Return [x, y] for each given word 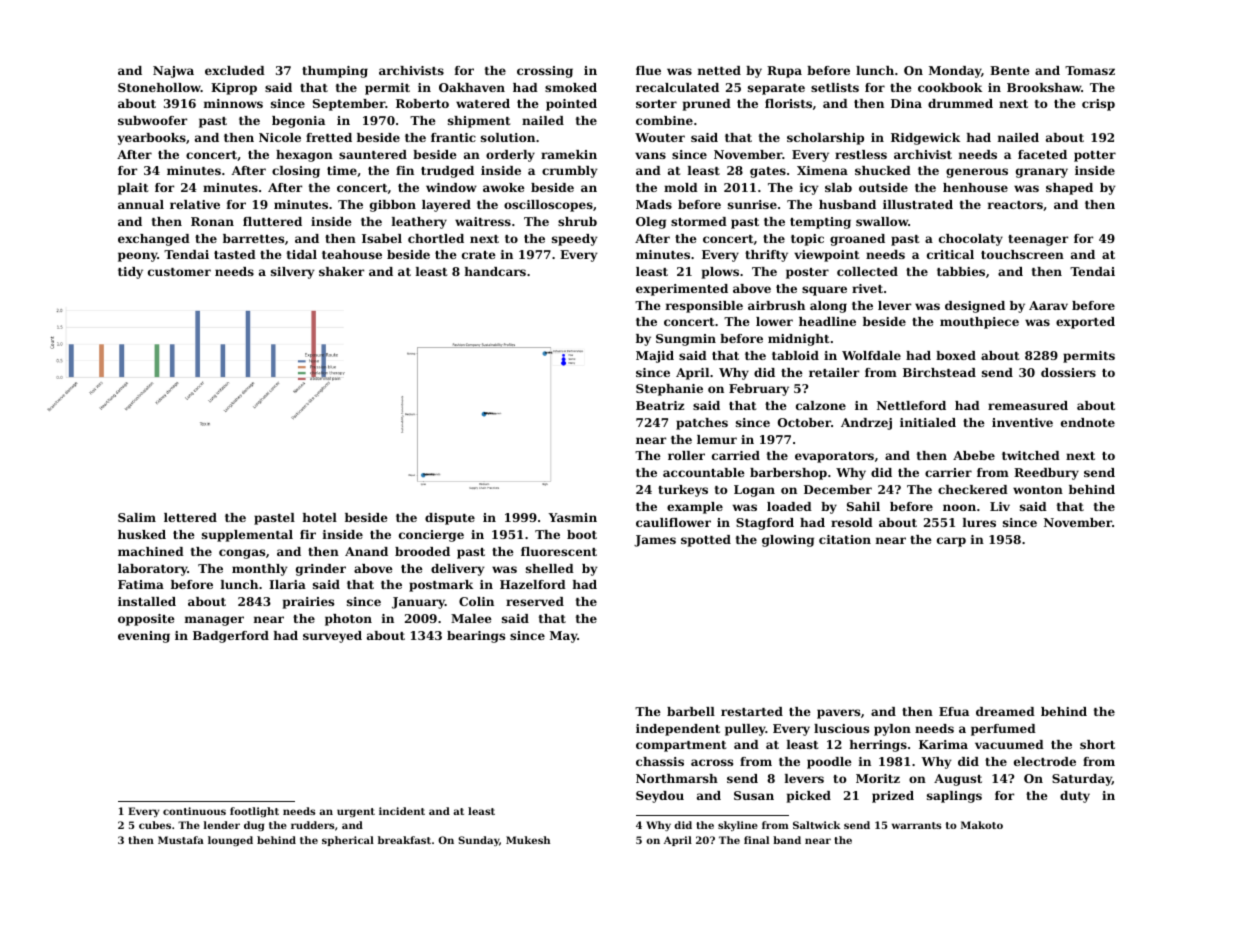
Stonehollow [159, 87]
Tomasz [1090, 70]
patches [702, 424]
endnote [1088, 422]
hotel [320, 517]
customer [179, 272]
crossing [545, 72]
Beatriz [660, 405]
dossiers [1068, 372]
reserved [535, 601]
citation [845, 539]
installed [147, 601]
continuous [194, 811]
